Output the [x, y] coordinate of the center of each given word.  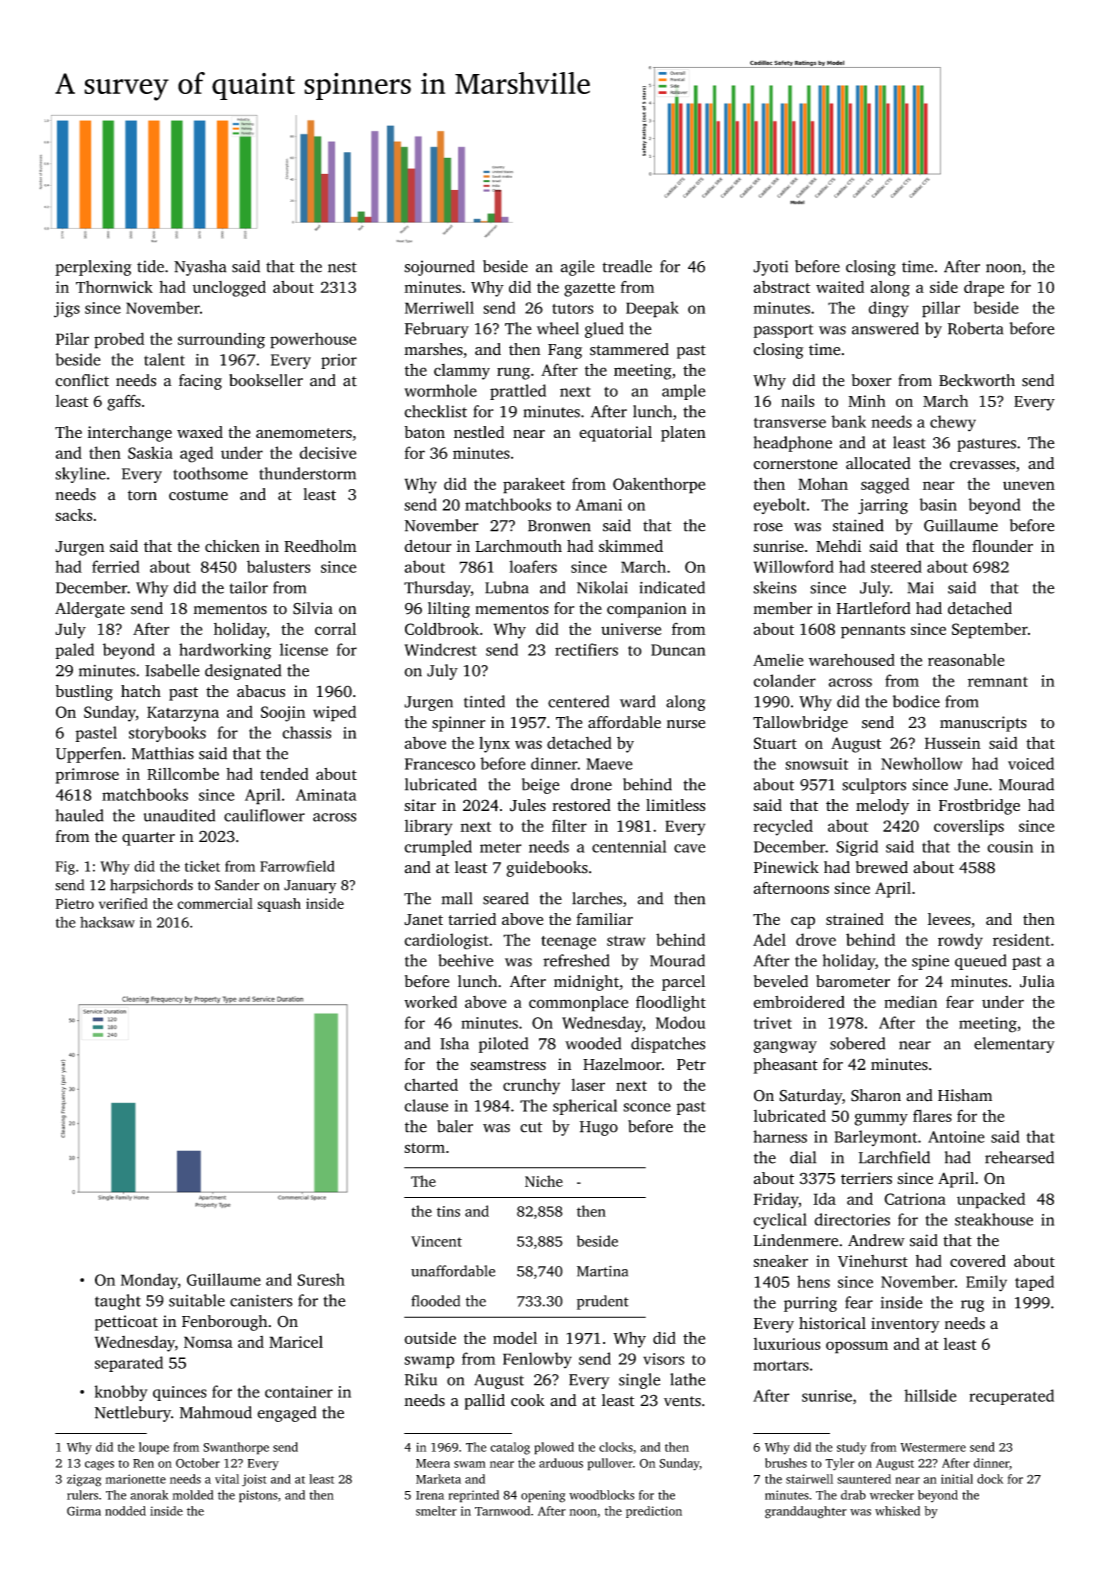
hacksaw [107, 922]
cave [690, 848]
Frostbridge [979, 807]
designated [243, 672]
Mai [920, 588]
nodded [125, 1511]
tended [284, 774]
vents [682, 1401]
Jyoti [770, 268]
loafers [533, 566]
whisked [897, 1511]
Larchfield [894, 1157]
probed [119, 340]
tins [448, 1211]
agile [577, 268]
